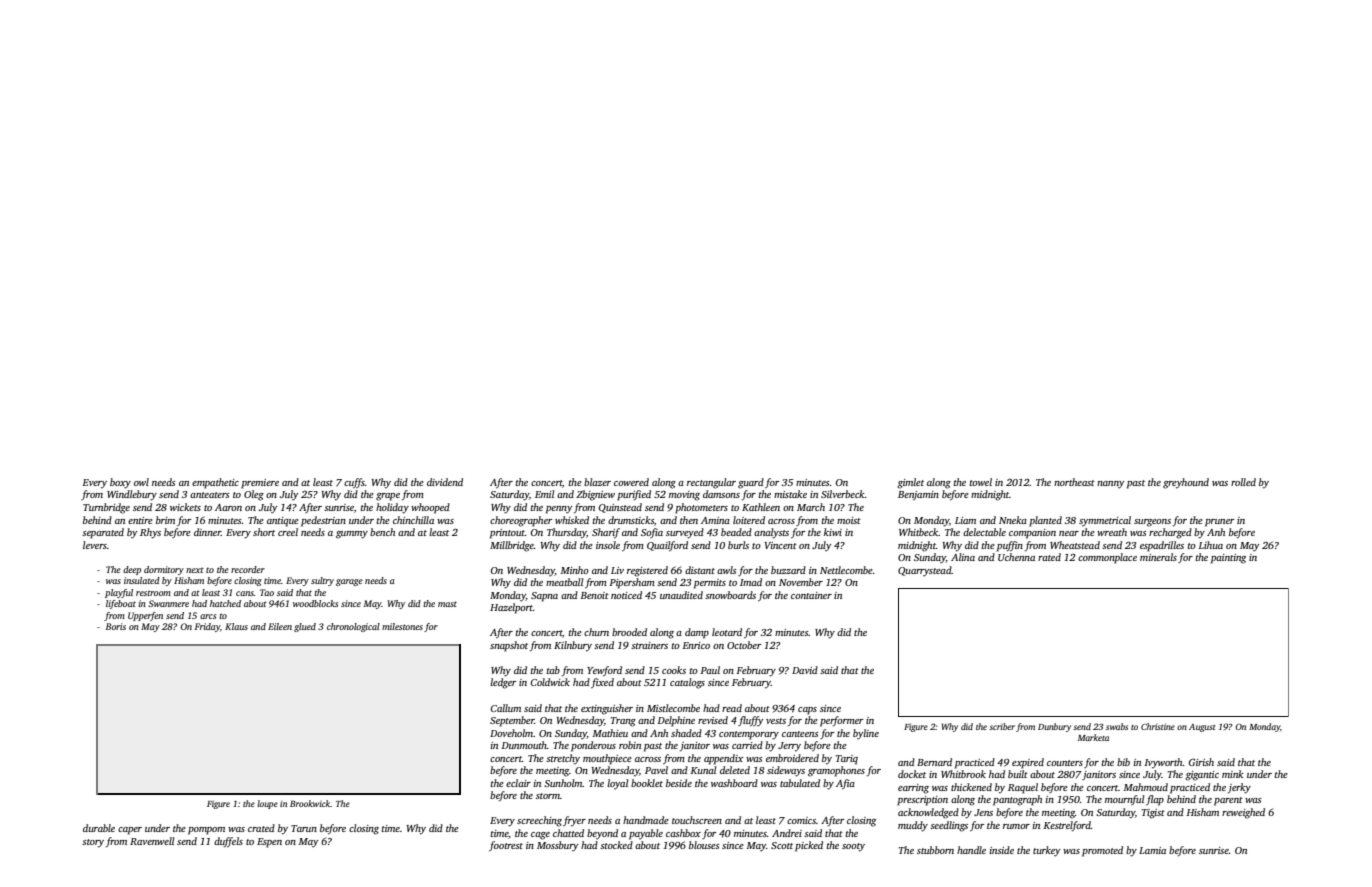 The width and height of the screenshot is (1372, 887). I want to click on Christine, so click(1158, 726).
